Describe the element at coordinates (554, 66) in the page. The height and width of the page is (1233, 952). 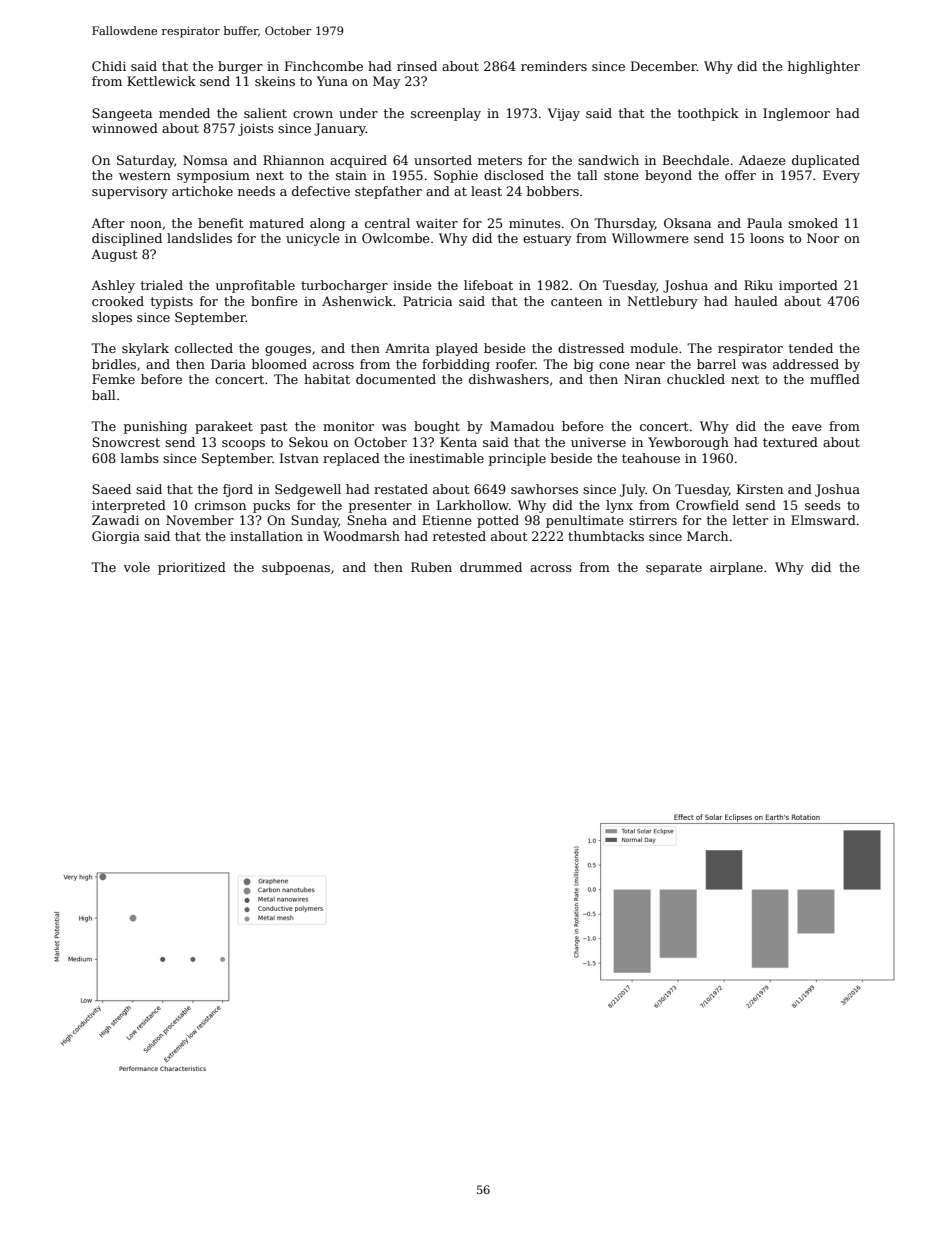
I see `reminders` at that location.
